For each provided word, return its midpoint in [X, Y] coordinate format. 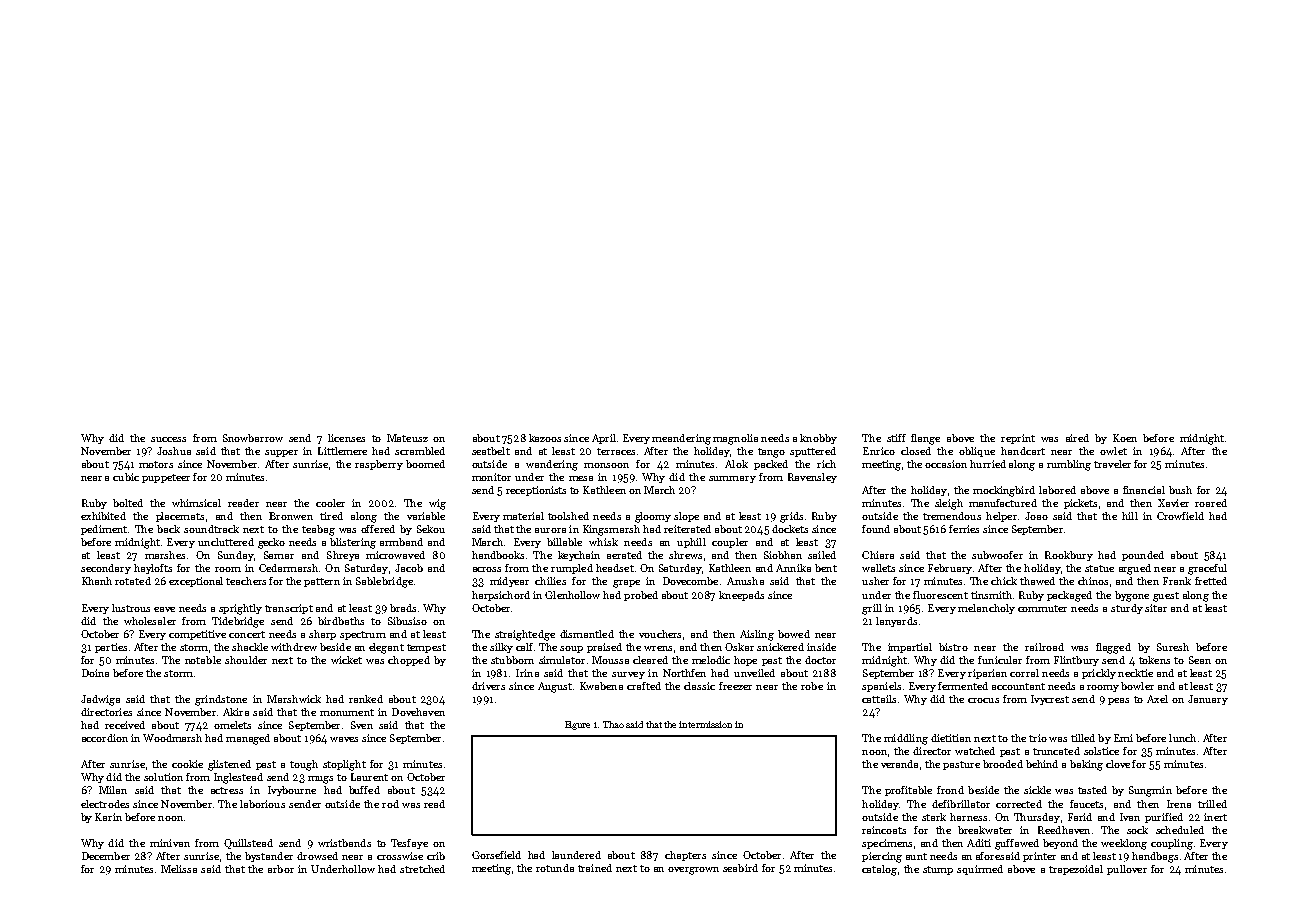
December [106, 856]
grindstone [221, 700]
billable [564, 542]
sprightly [240, 609]
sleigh [949, 504]
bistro [953, 647]
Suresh [1173, 647]
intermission [705, 724]
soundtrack [211, 529]
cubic [126, 477]
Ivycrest [1050, 700]
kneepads [741, 596]
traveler [1112, 464]
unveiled [754, 673]
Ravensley [812, 478]
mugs [320, 780]
